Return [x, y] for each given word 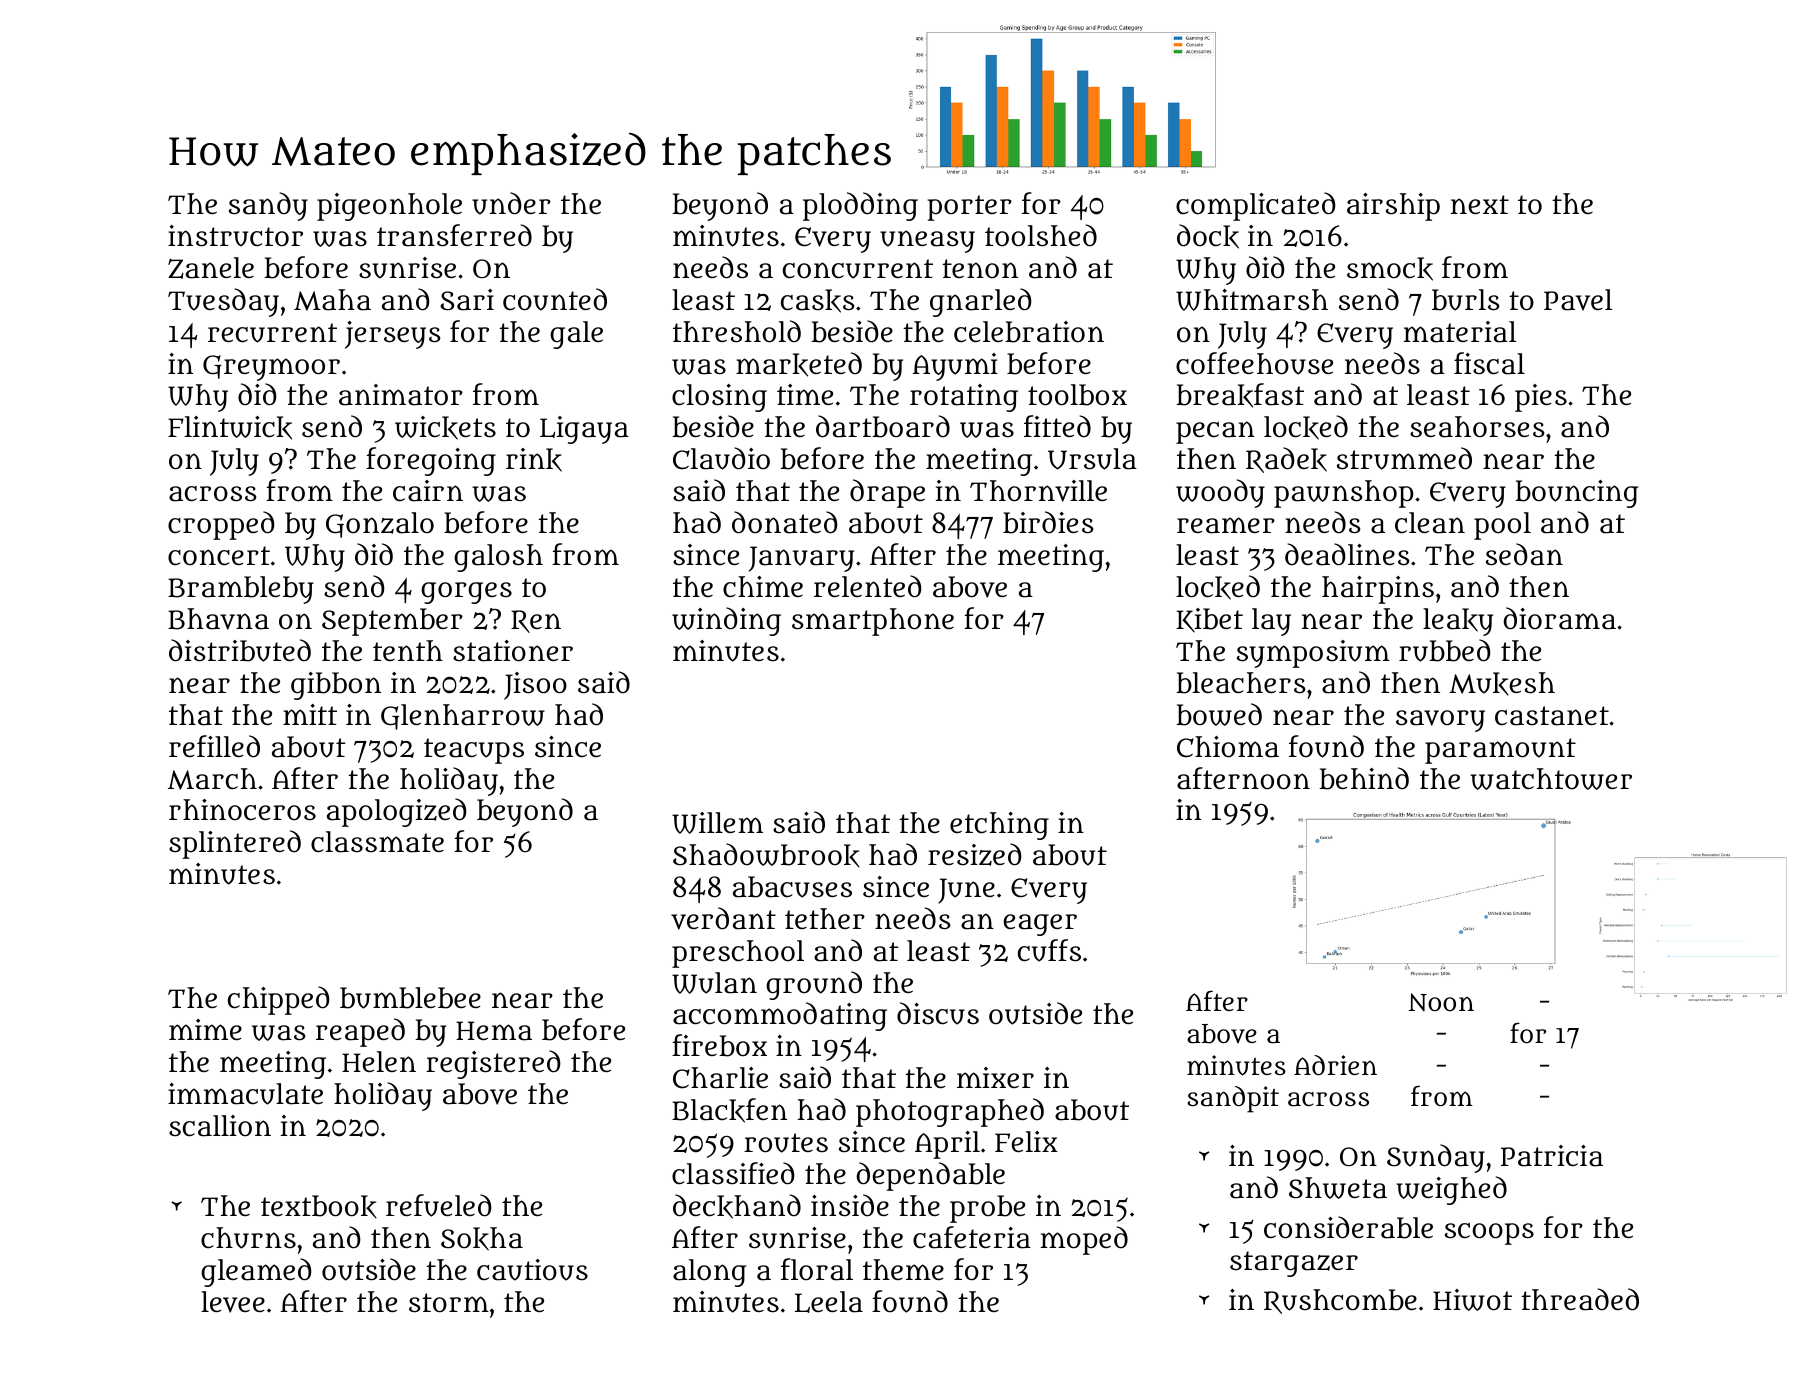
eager [1040, 925]
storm [449, 1303]
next [1480, 204]
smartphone [873, 622]
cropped [221, 525]
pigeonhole [389, 207]
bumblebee [410, 998]
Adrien [1335, 1065]
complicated [1256, 206]
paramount [1500, 751]
